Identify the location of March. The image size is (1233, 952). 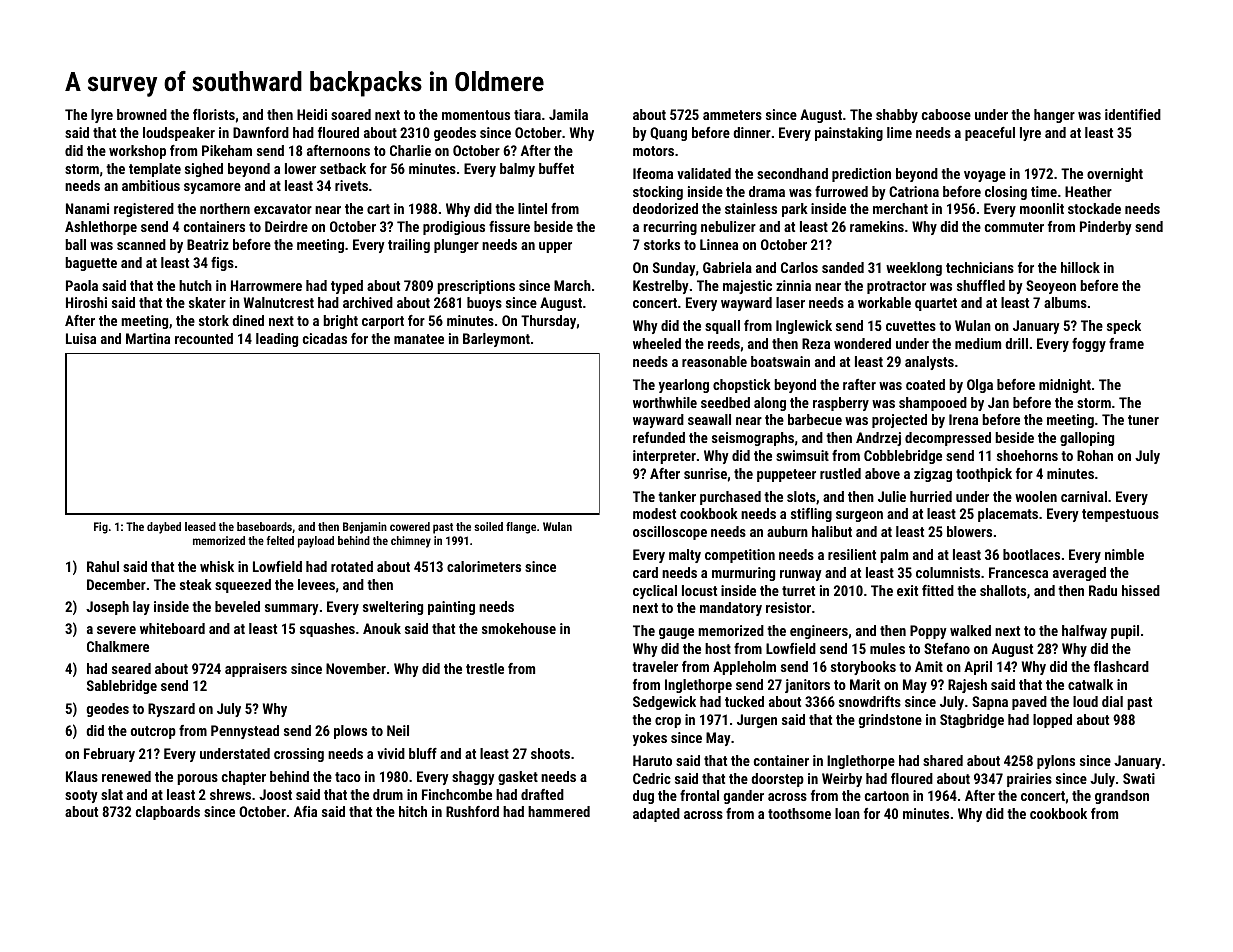
(572, 285).
